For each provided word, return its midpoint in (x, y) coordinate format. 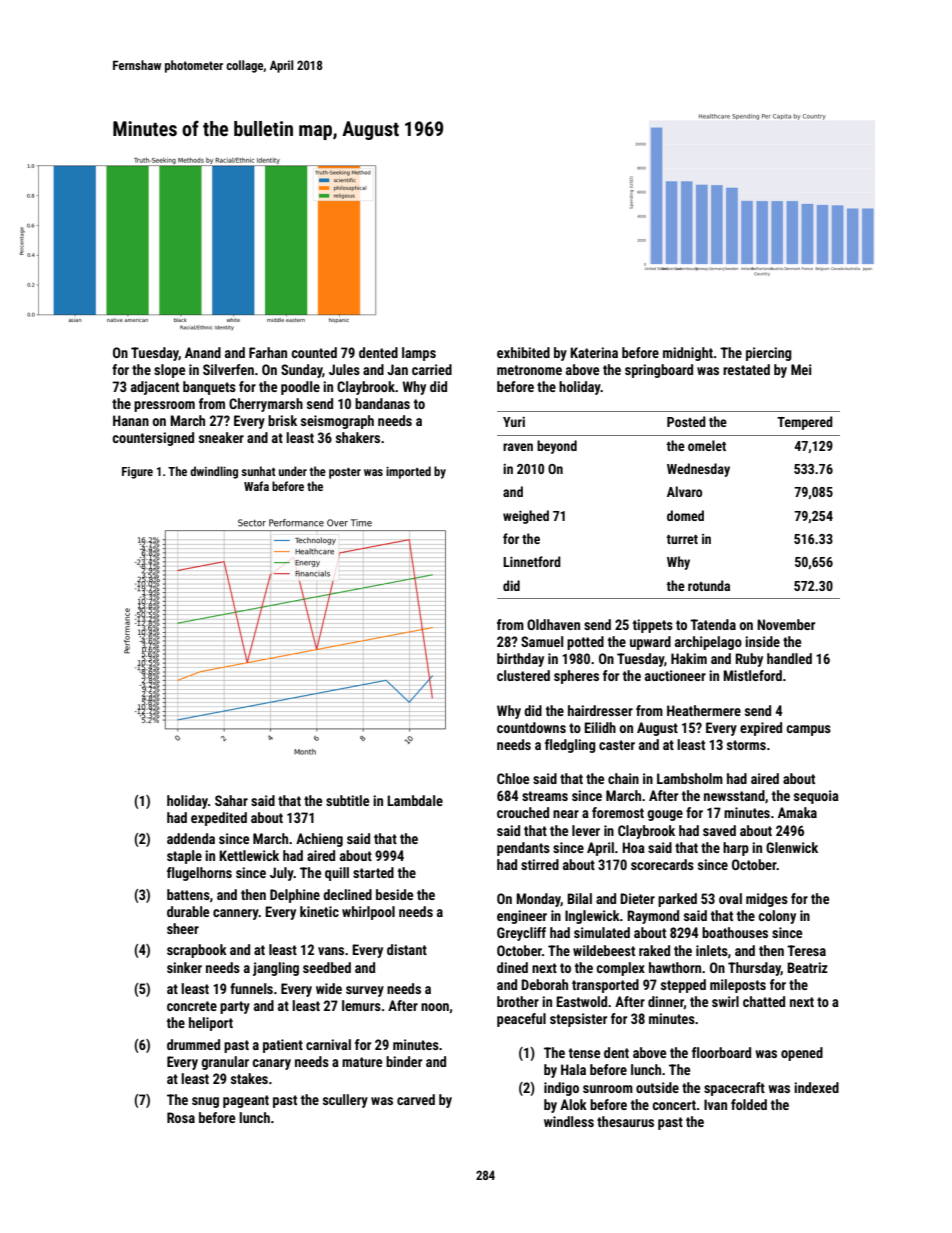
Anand (203, 352)
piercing (769, 354)
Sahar (231, 800)
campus (808, 730)
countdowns (531, 727)
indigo (561, 1089)
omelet (707, 445)
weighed (526, 517)
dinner (666, 1002)
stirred (540, 864)
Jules (344, 369)
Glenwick (792, 847)
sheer (183, 928)
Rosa (181, 1117)
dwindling (214, 472)
